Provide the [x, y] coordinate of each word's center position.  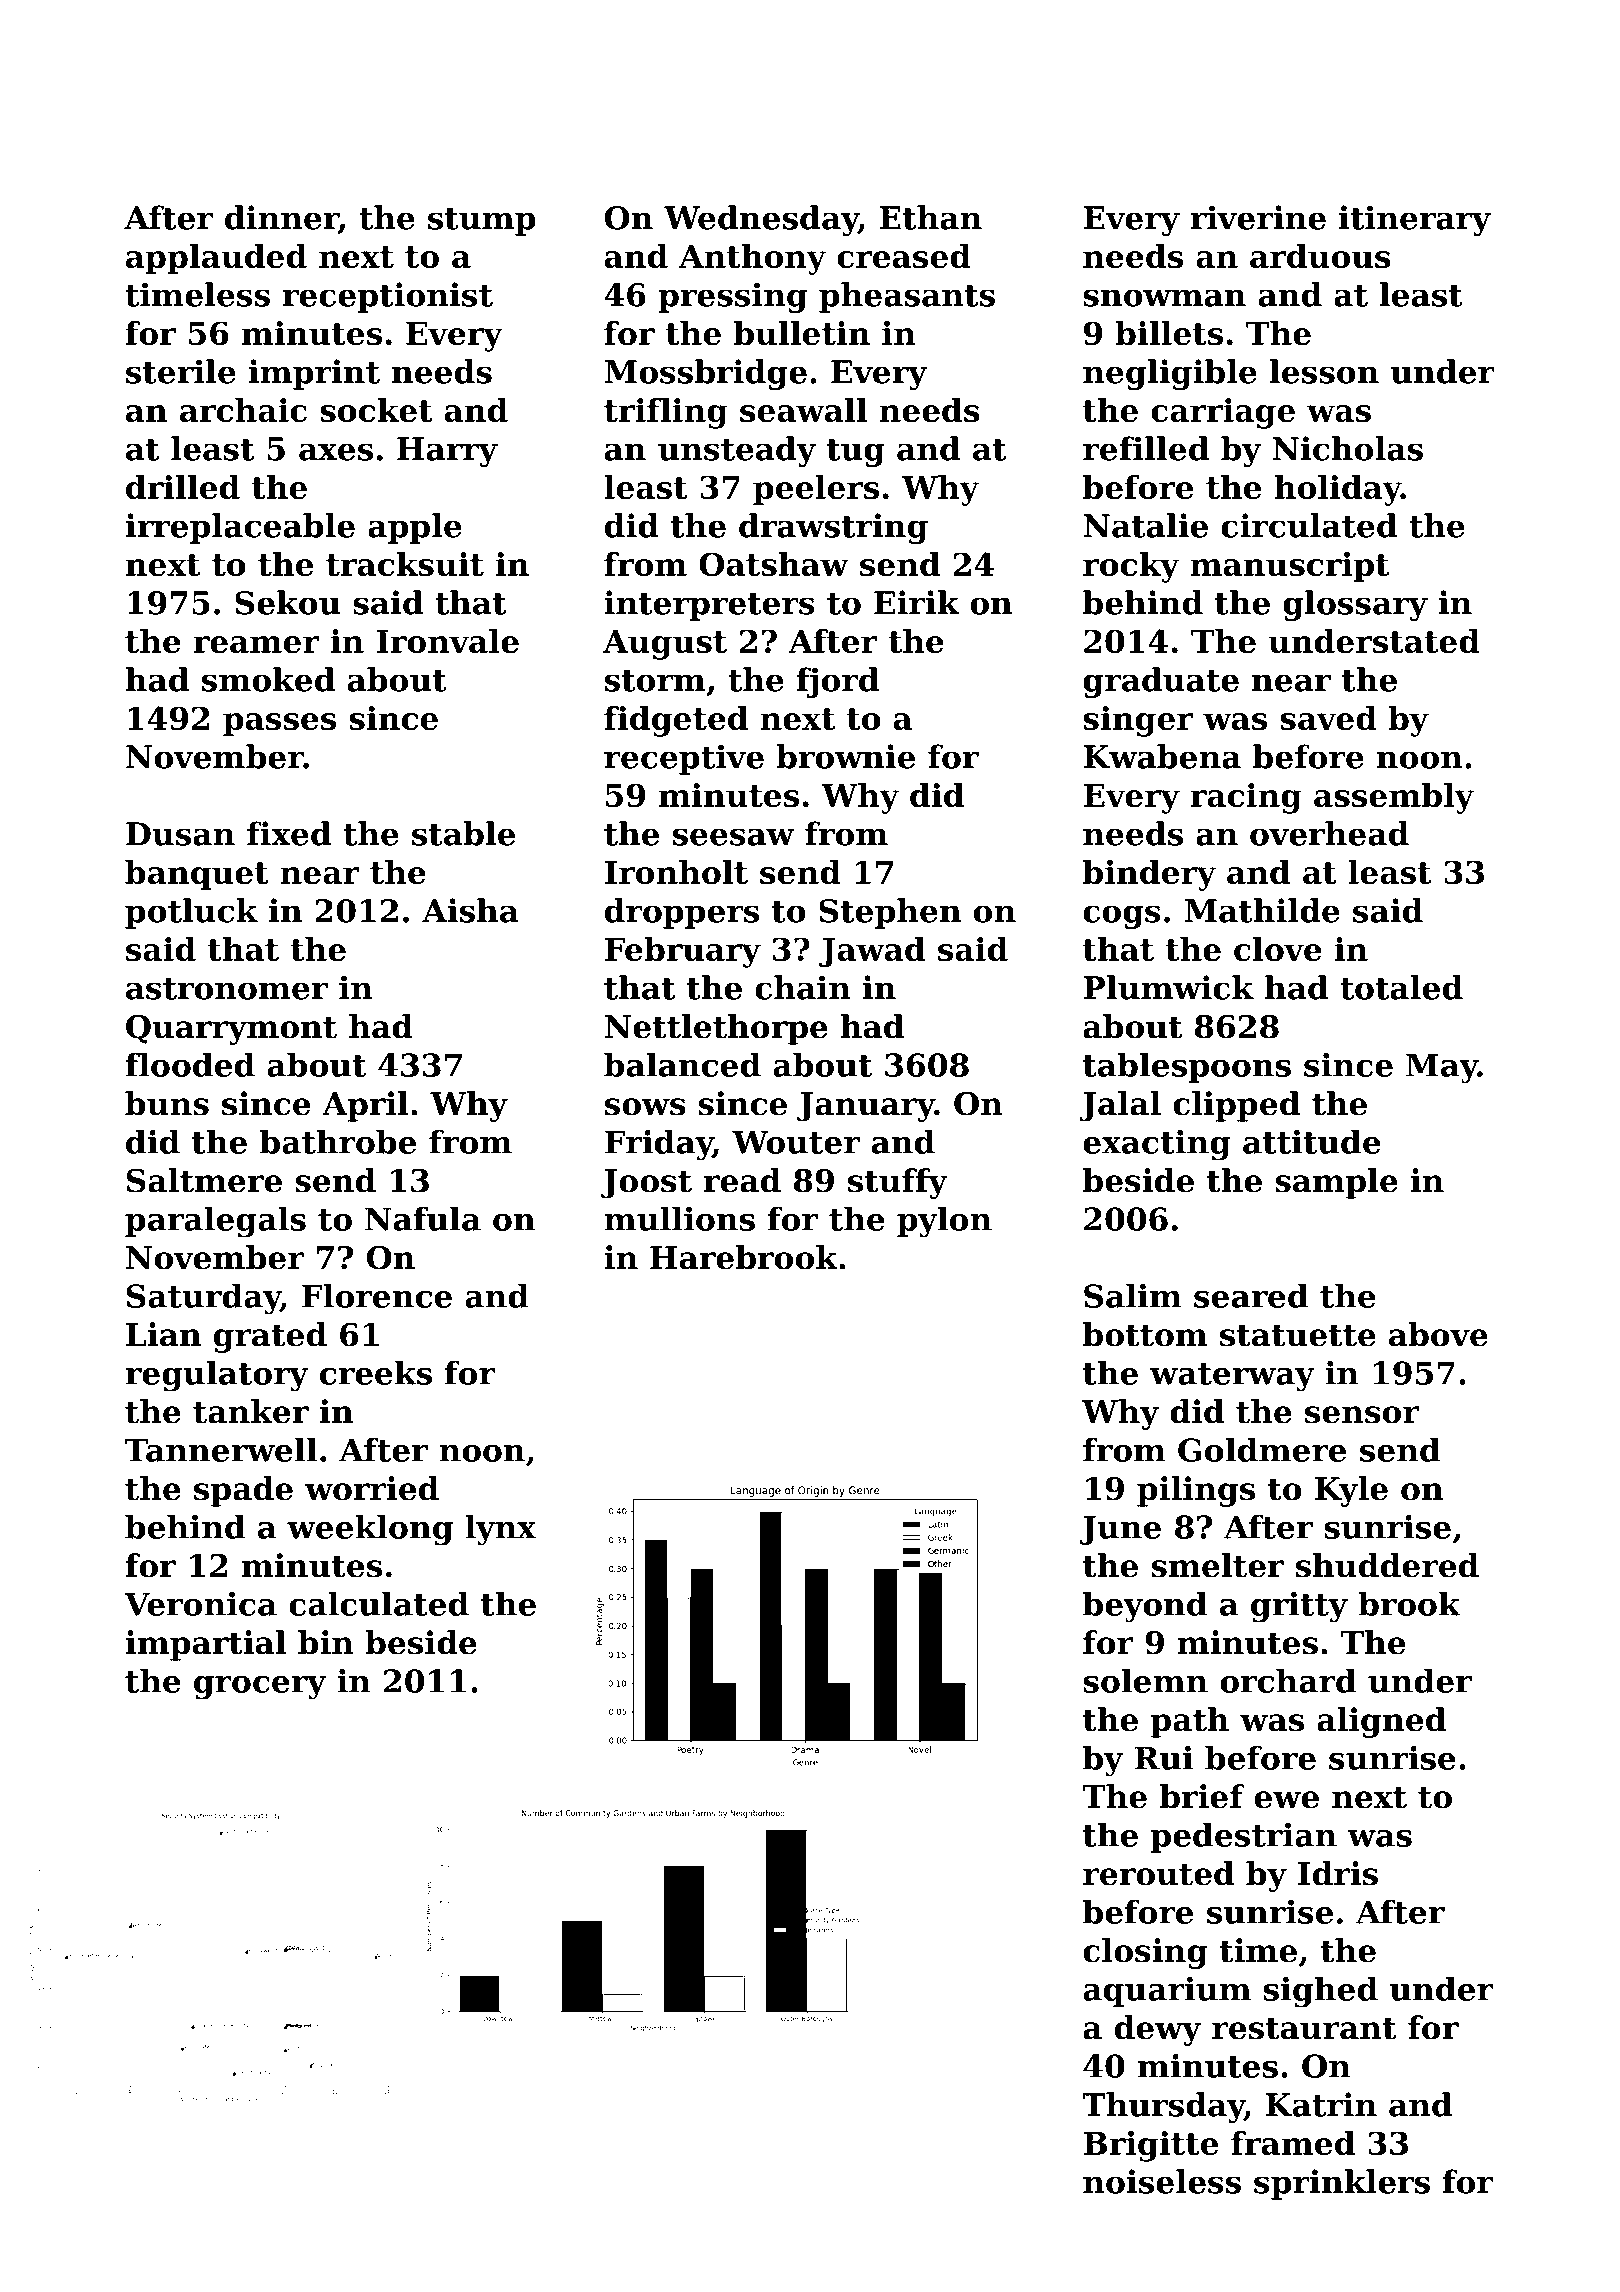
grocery [260, 1688]
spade [243, 1491]
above [1438, 1334]
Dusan [180, 834]
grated [270, 1337]
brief [1202, 1796]
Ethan [930, 217]
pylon [944, 1222]
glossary [1355, 605]
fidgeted [676, 721]
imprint [314, 374]
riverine [1258, 217]
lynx [500, 1530]
